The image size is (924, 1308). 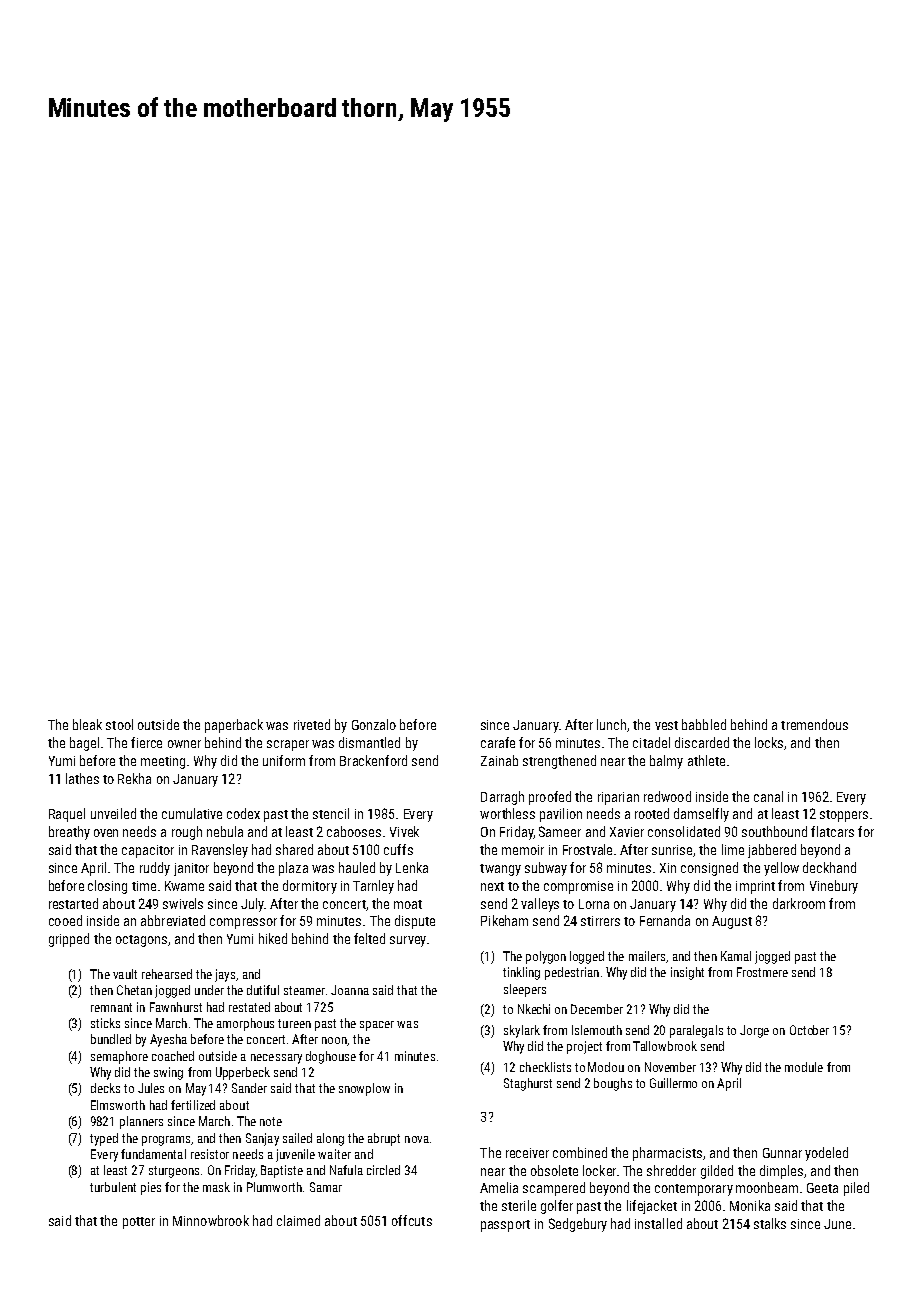 I want to click on Zainab, so click(x=499, y=760).
